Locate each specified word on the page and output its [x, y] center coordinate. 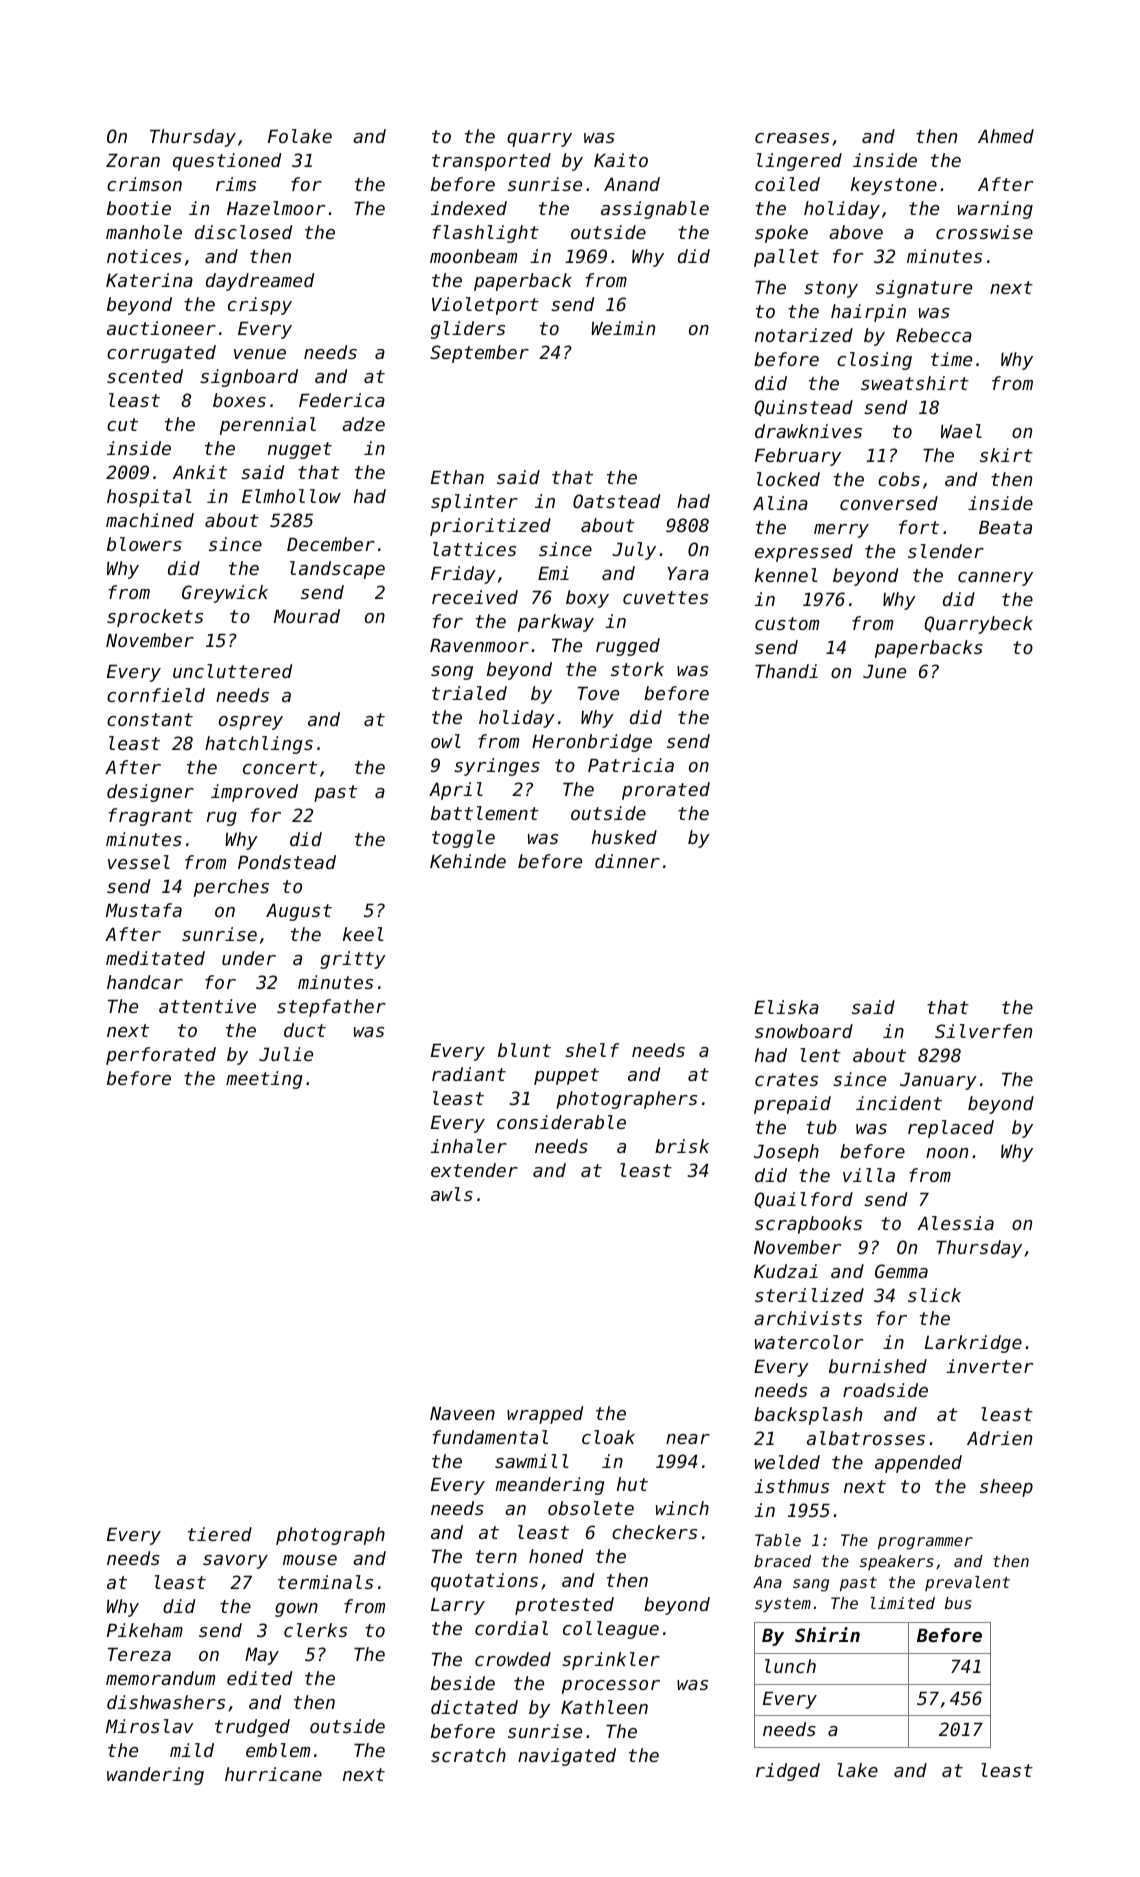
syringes [497, 767]
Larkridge [973, 1344]
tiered [220, 1534]
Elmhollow [291, 496]
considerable [561, 1122]
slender [946, 551]
